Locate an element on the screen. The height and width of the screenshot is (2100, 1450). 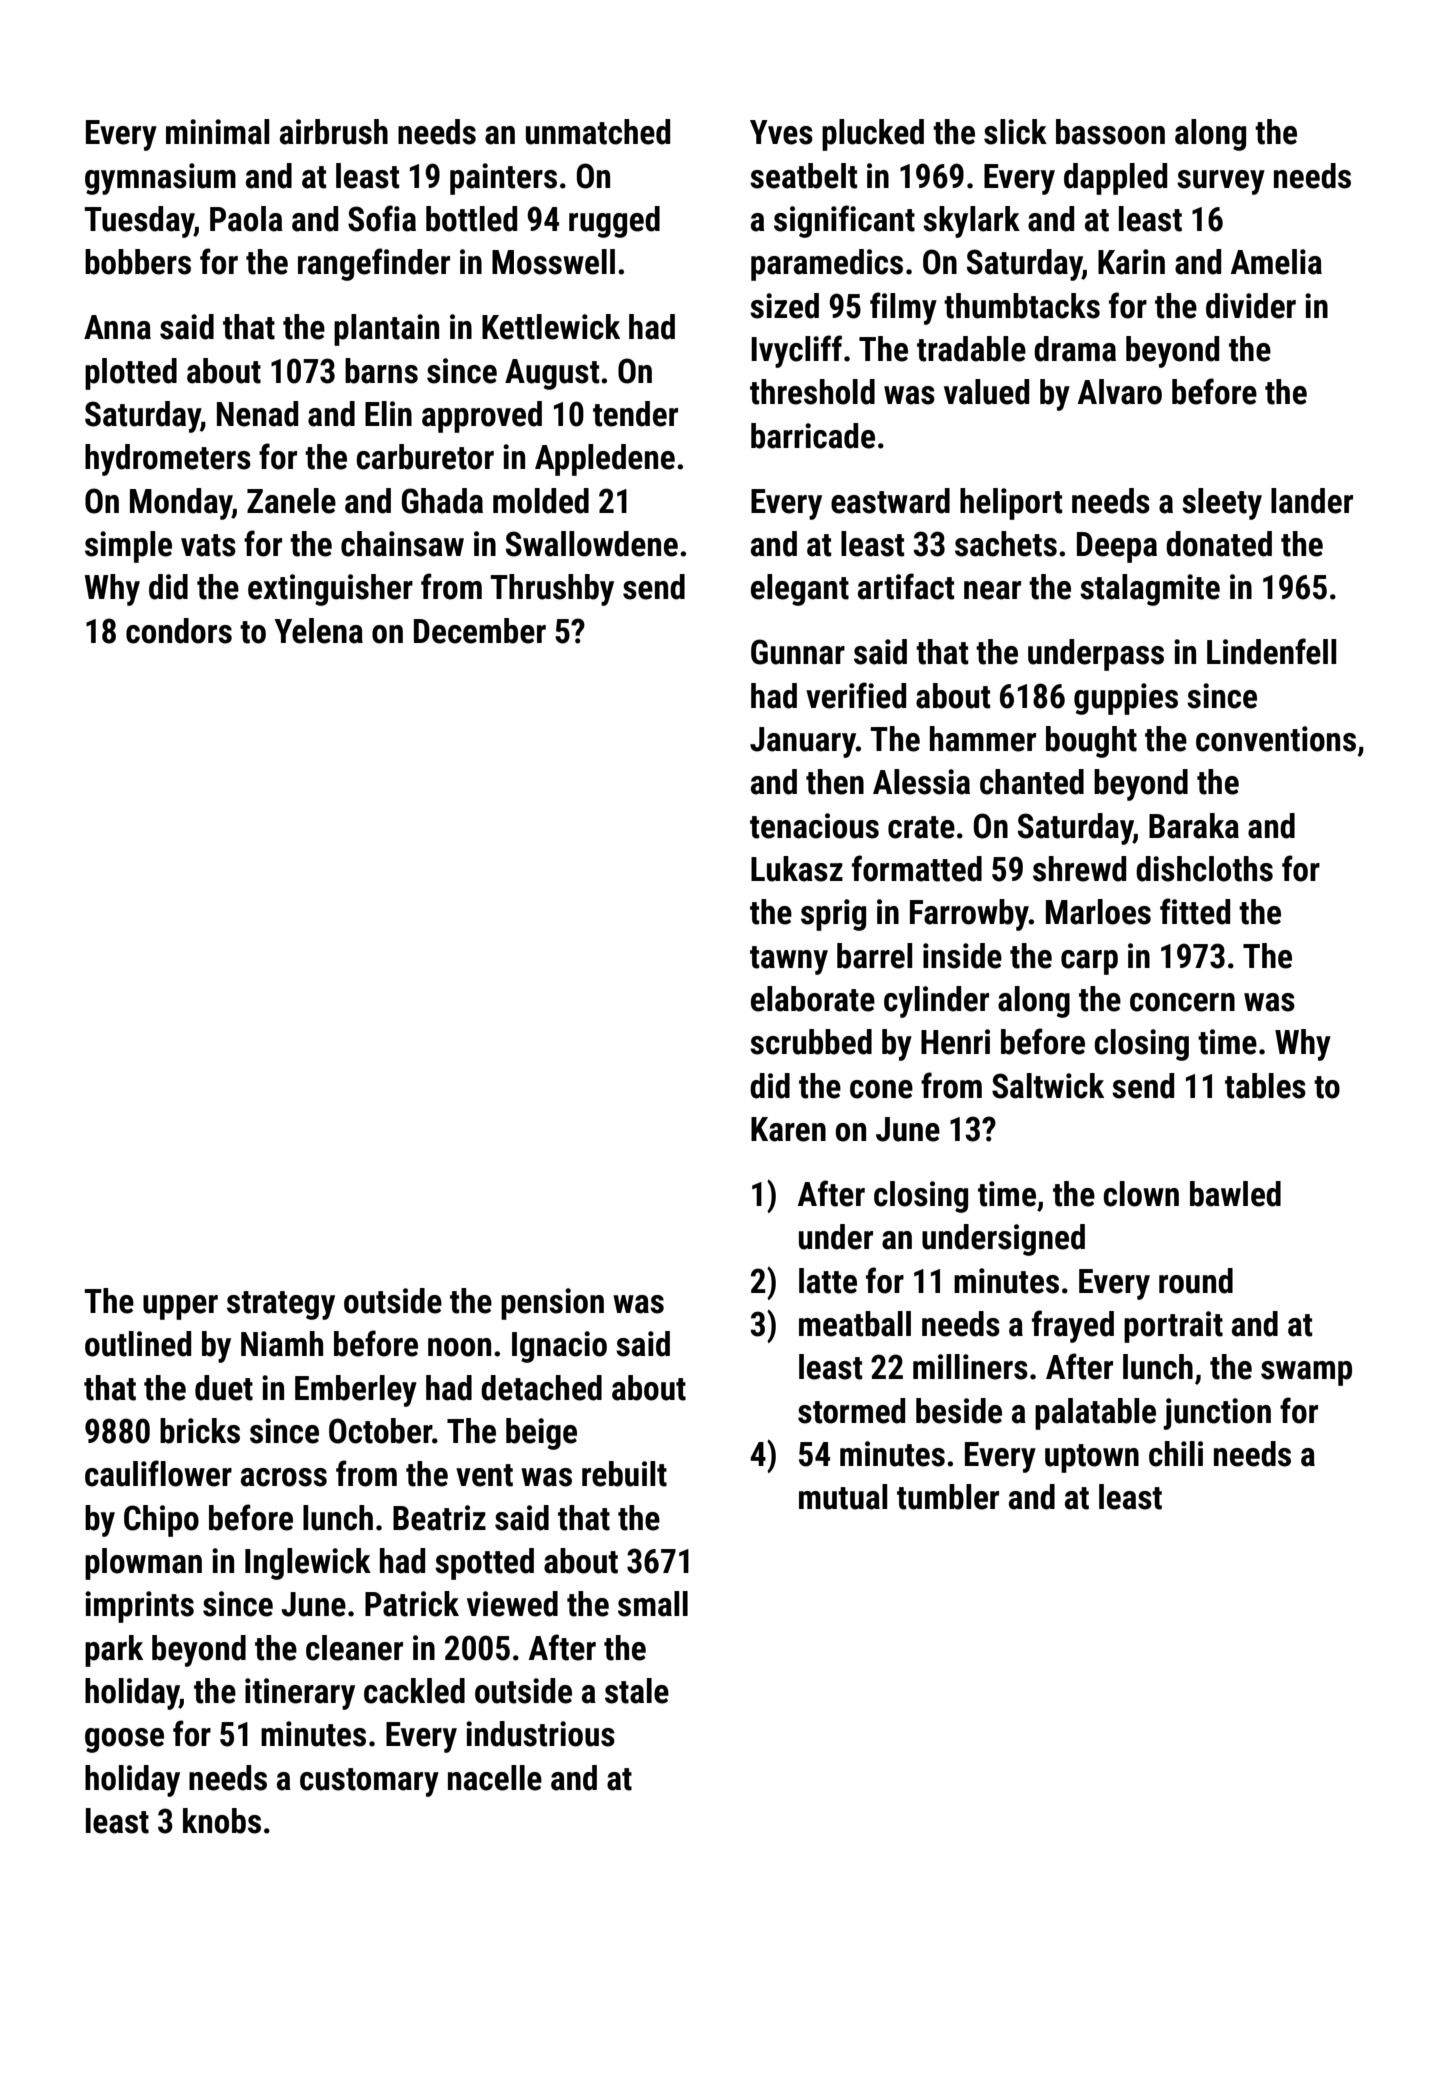
bassoon is located at coordinates (1110, 132).
